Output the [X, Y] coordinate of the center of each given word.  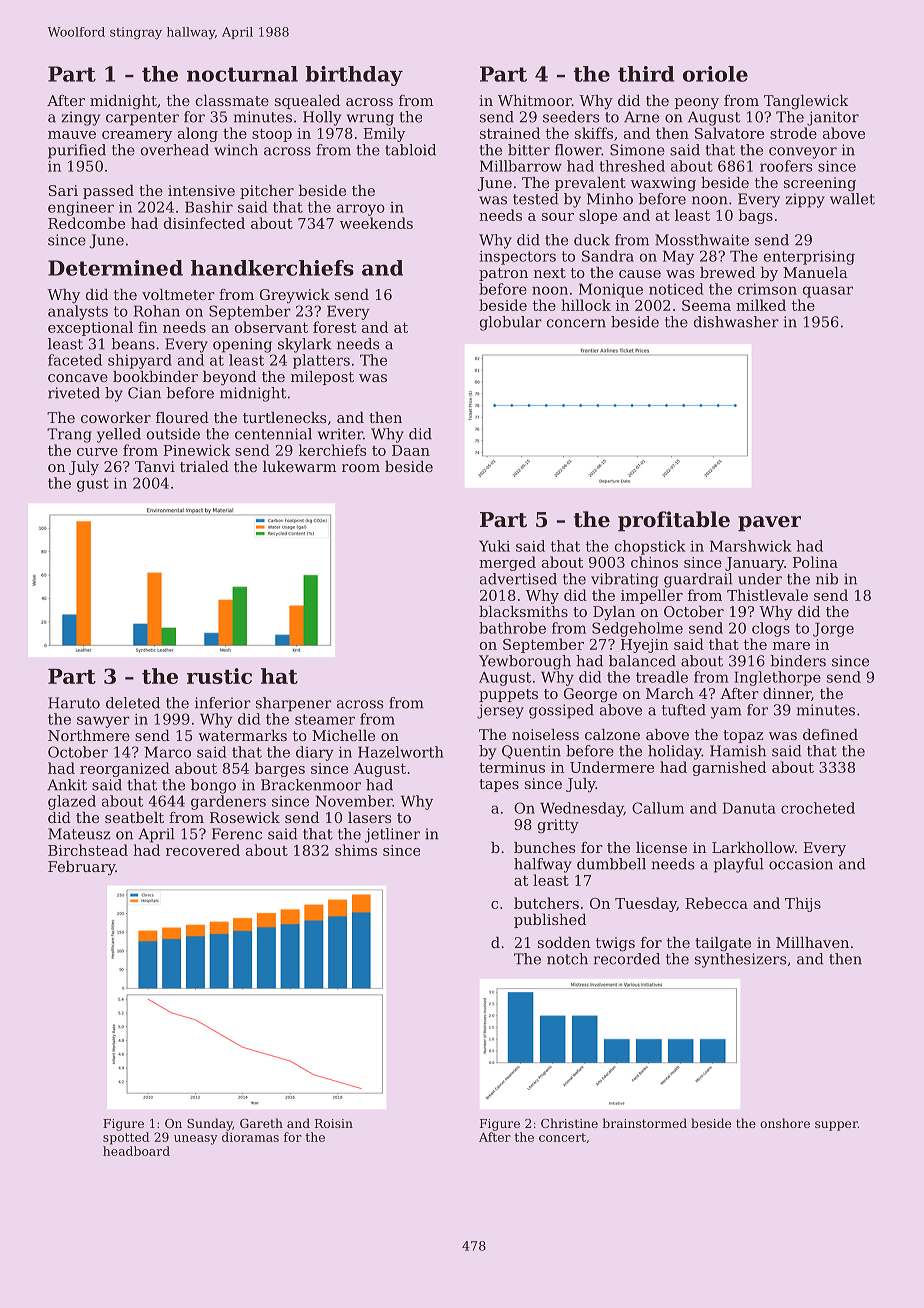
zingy [80, 118]
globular [511, 323]
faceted [75, 360]
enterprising [809, 258]
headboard [136, 1151]
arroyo [361, 210]
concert [562, 1137]
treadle [662, 677]
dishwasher [736, 322]
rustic [219, 676]
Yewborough [525, 662]
